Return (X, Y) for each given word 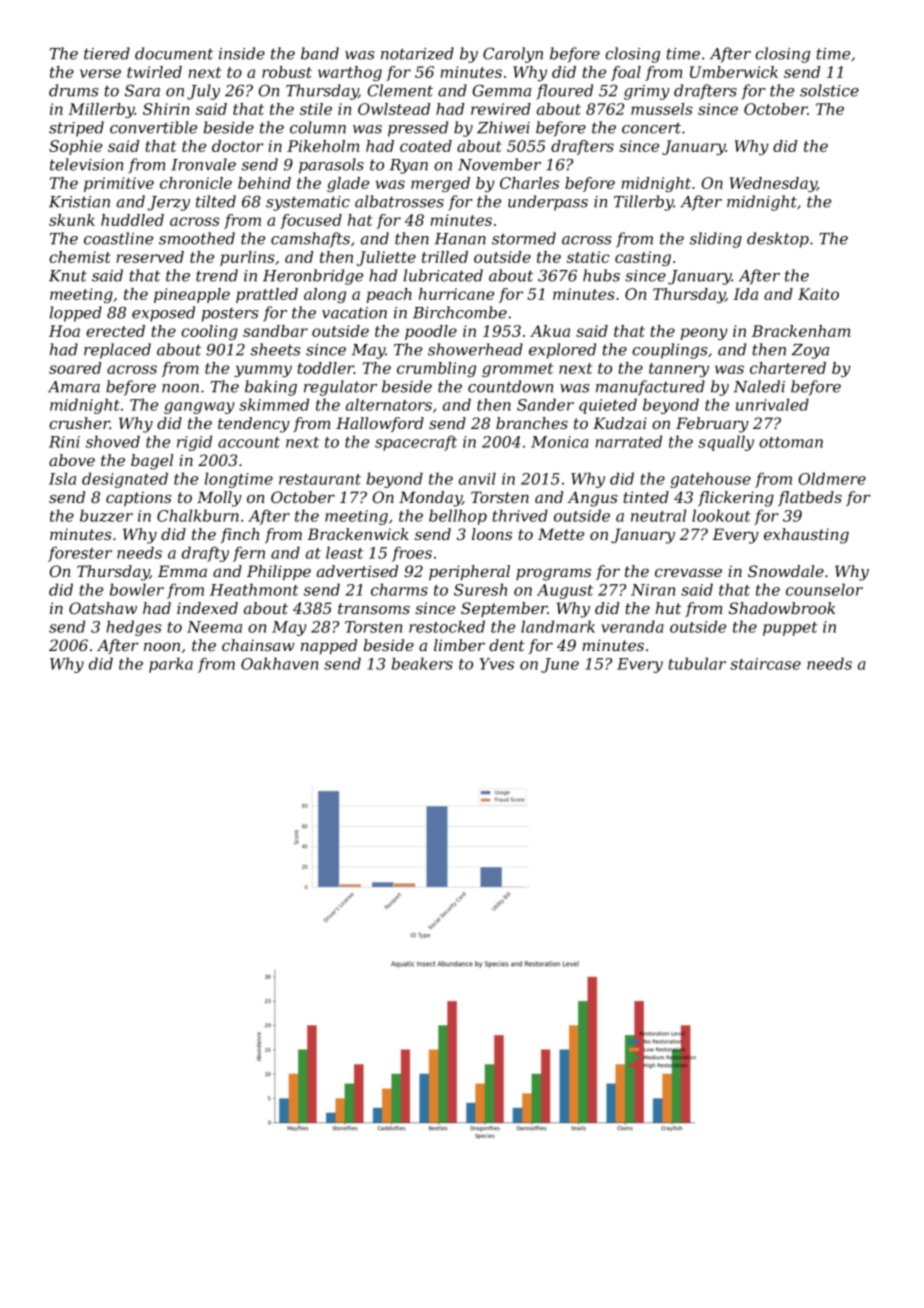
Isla (62, 478)
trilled (445, 257)
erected (115, 331)
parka (171, 665)
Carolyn (513, 55)
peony (704, 334)
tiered (107, 53)
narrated (629, 441)
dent (507, 645)
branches (532, 423)
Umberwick (734, 72)
